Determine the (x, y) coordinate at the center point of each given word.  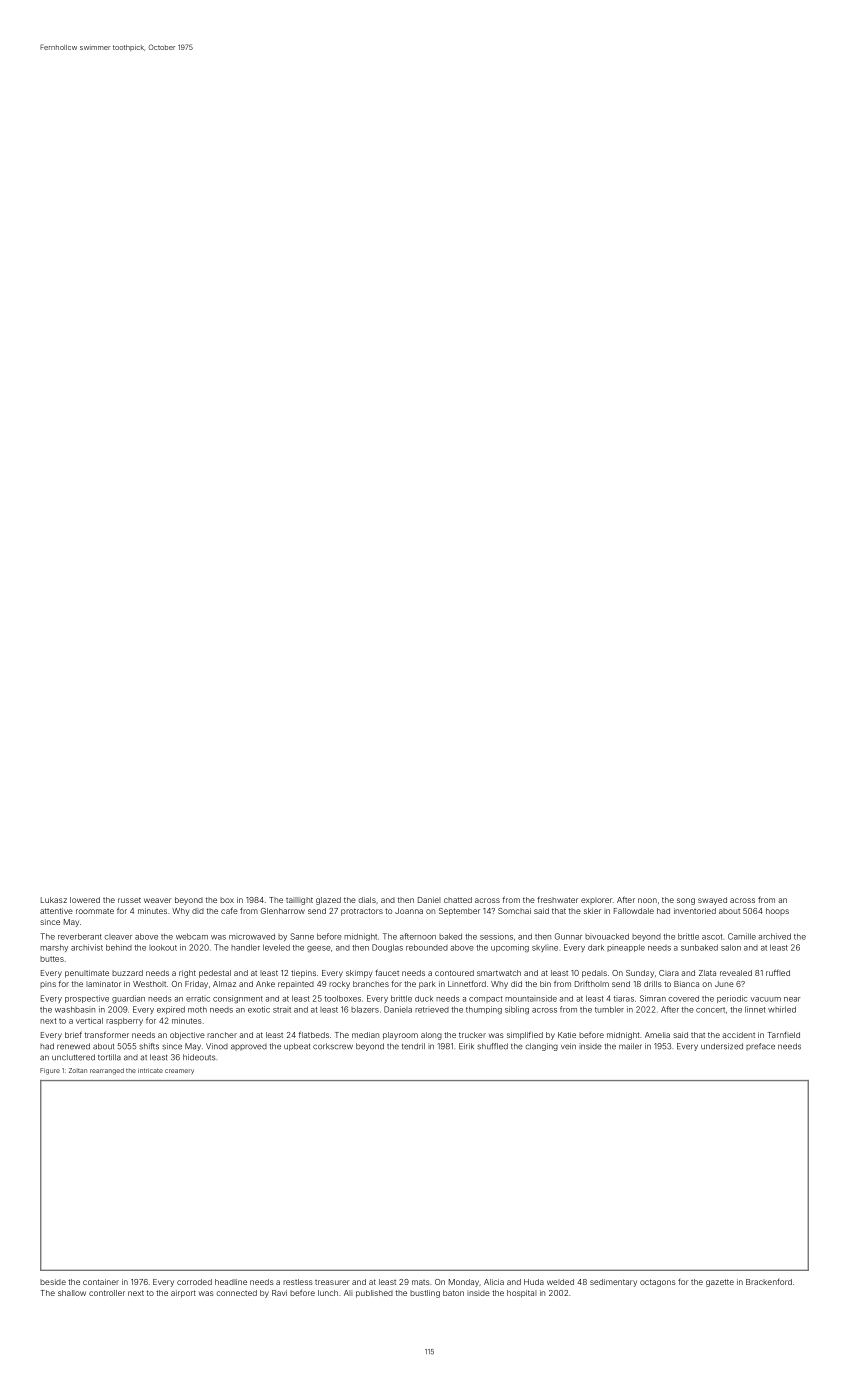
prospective (87, 999)
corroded (194, 1282)
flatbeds (314, 1034)
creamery (179, 1072)
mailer (630, 1046)
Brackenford (769, 1282)
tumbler (609, 1009)
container (101, 1282)
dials (367, 900)
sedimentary (613, 1283)
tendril (413, 1046)
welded (560, 1282)
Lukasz (54, 900)
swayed (712, 901)
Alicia (494, 1282)
